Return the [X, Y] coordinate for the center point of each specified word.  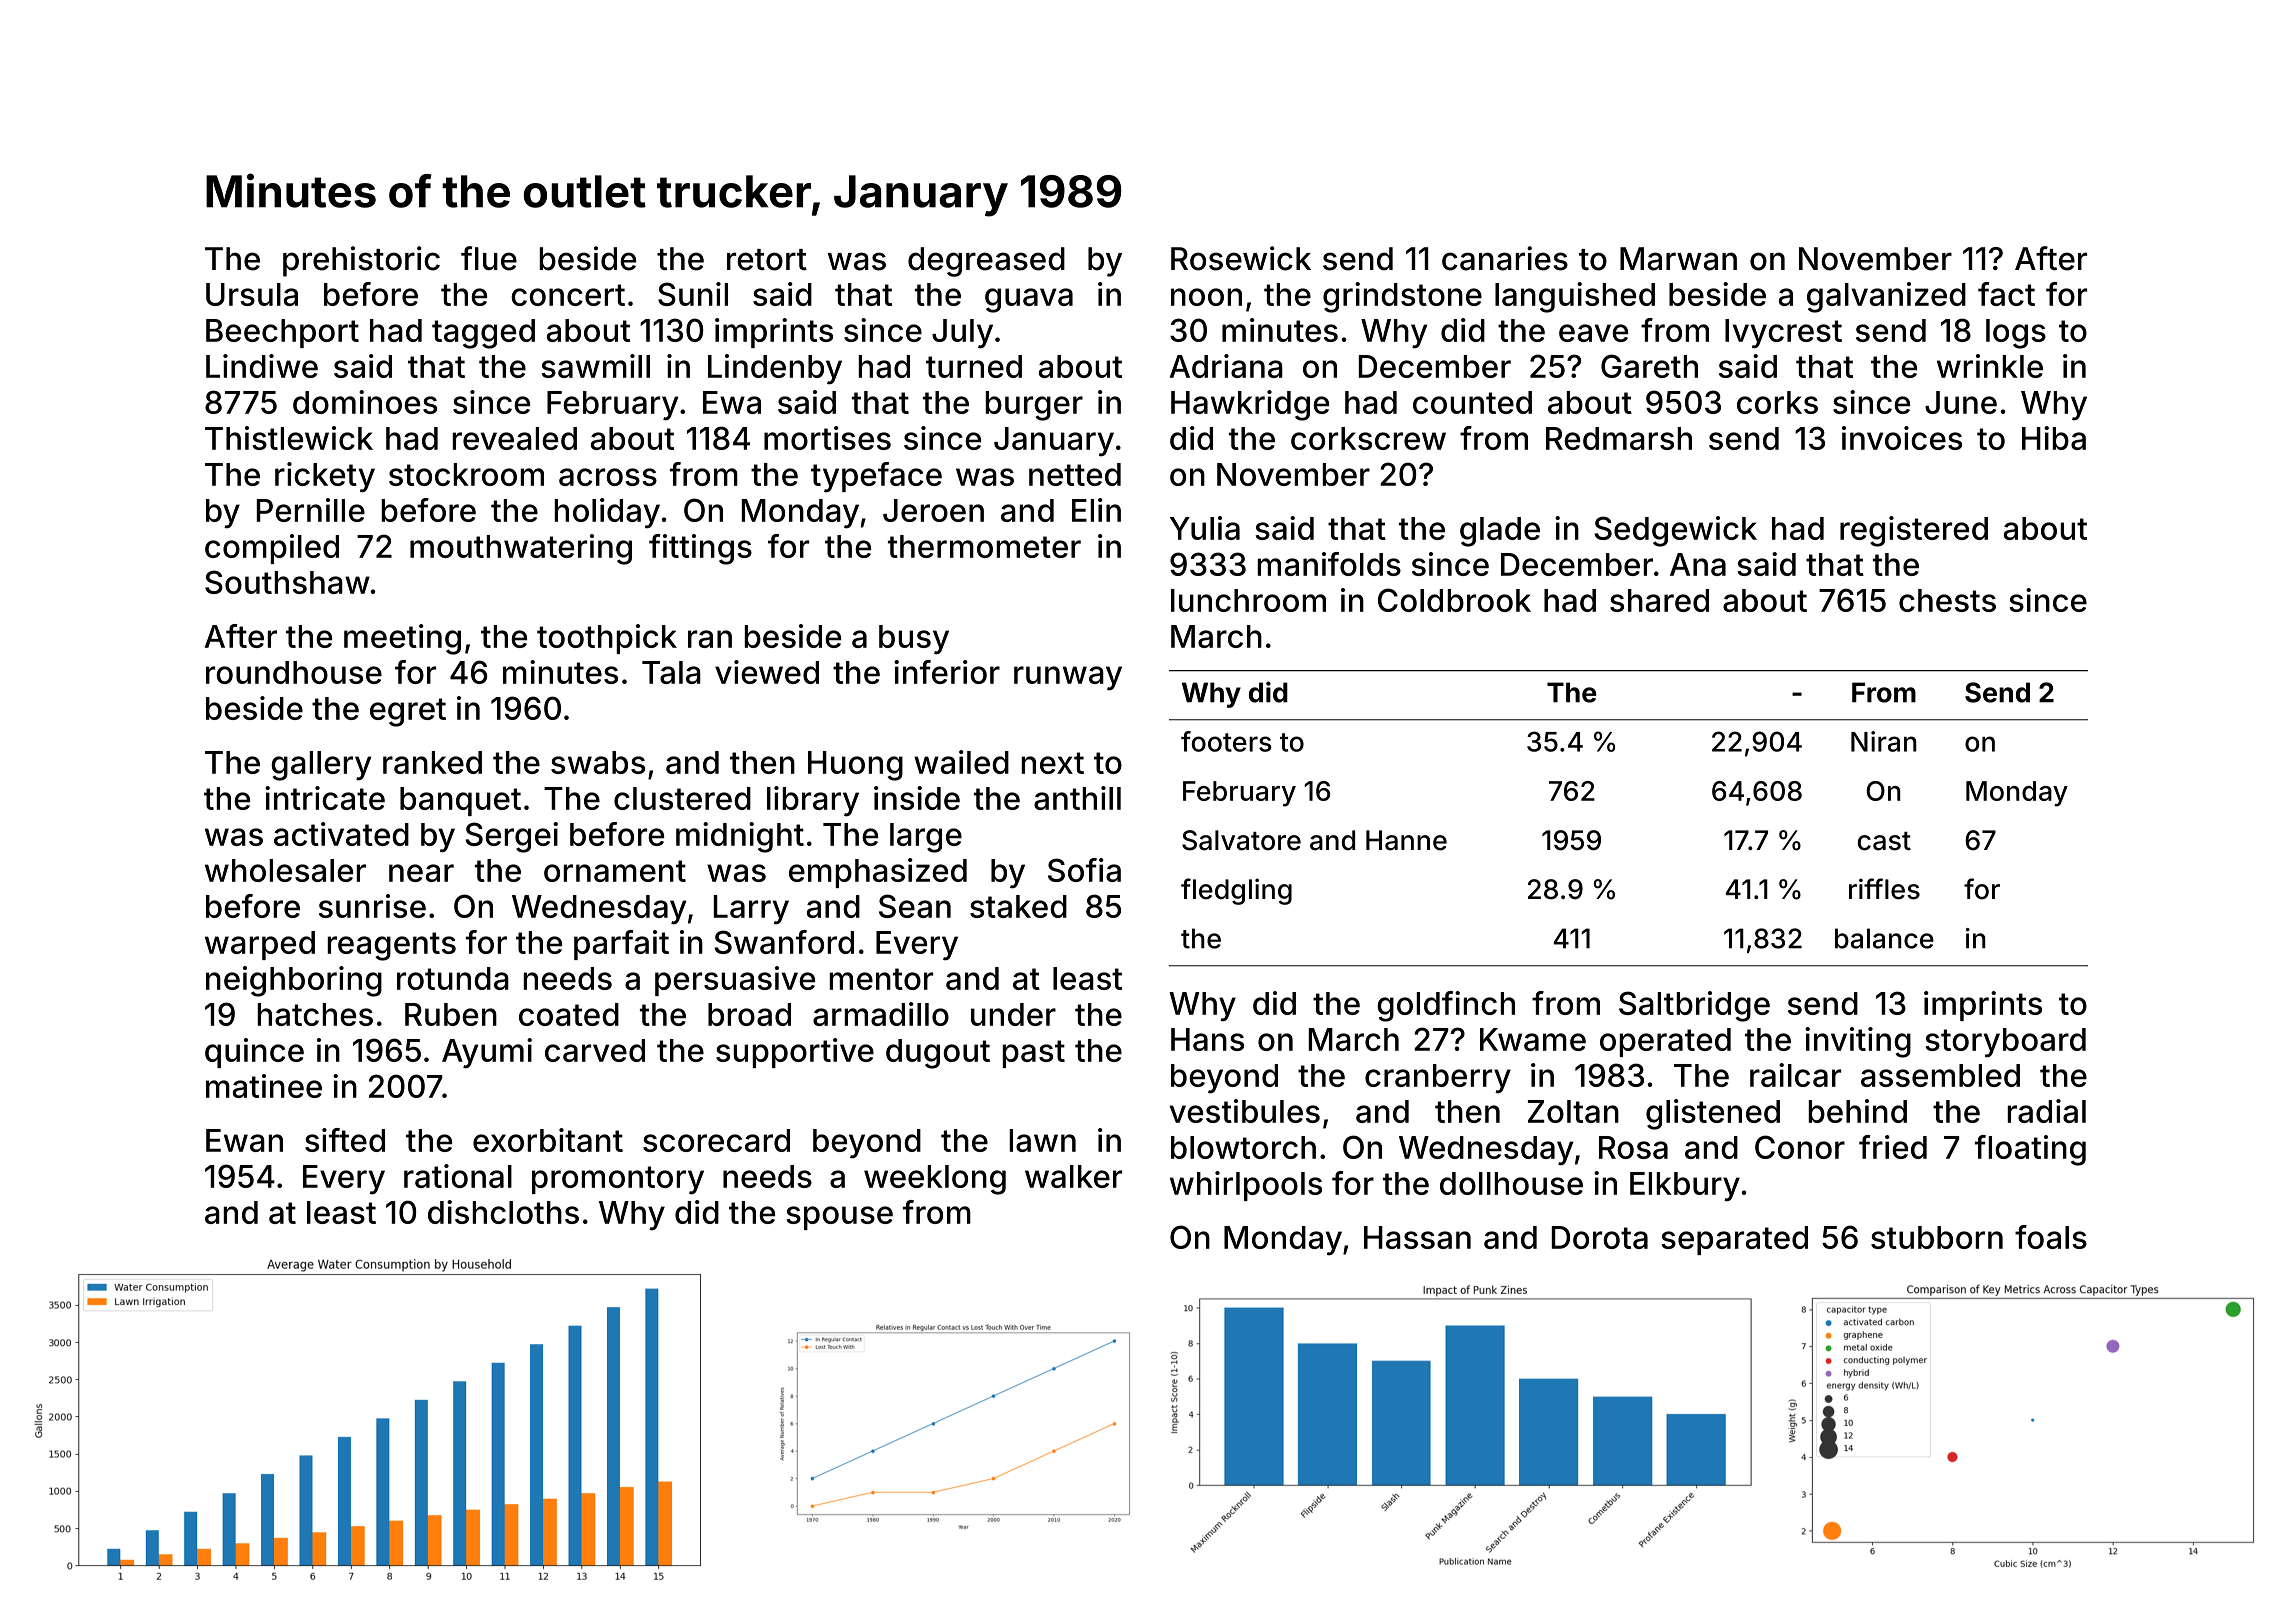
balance [1884, 938]
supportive [795, 1053]
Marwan [1678, 259]
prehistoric [361, 261]
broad [749, 1014]
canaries [1505, 258]
